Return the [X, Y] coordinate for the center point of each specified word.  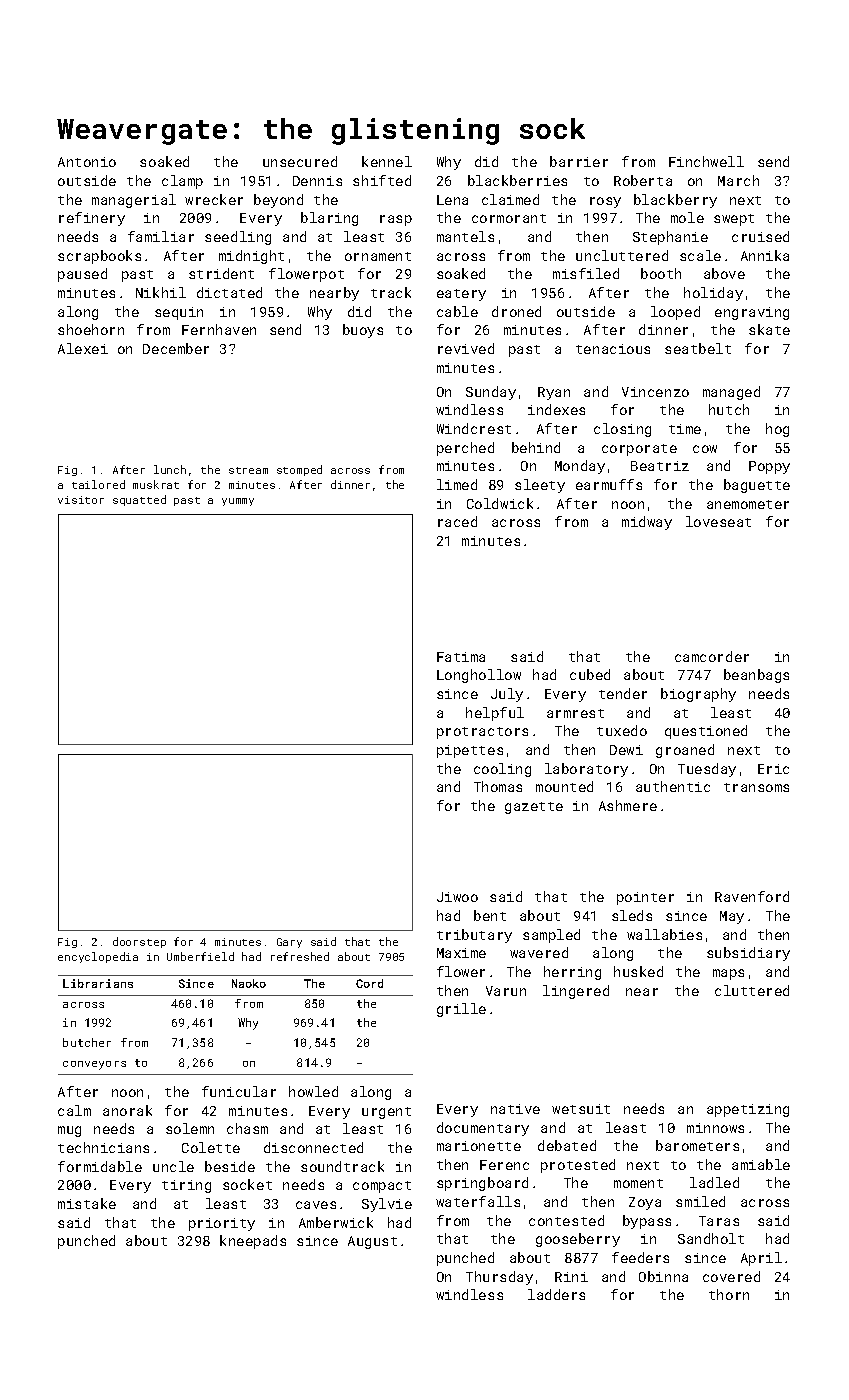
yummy [238, 502]
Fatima [461, 657]
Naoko [249, 983]
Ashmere [628, 805]
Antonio [87, 162]
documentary [483, 1129]
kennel [387, 161]
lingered [576, 992]
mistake [87, 1203]
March [738, 180]
